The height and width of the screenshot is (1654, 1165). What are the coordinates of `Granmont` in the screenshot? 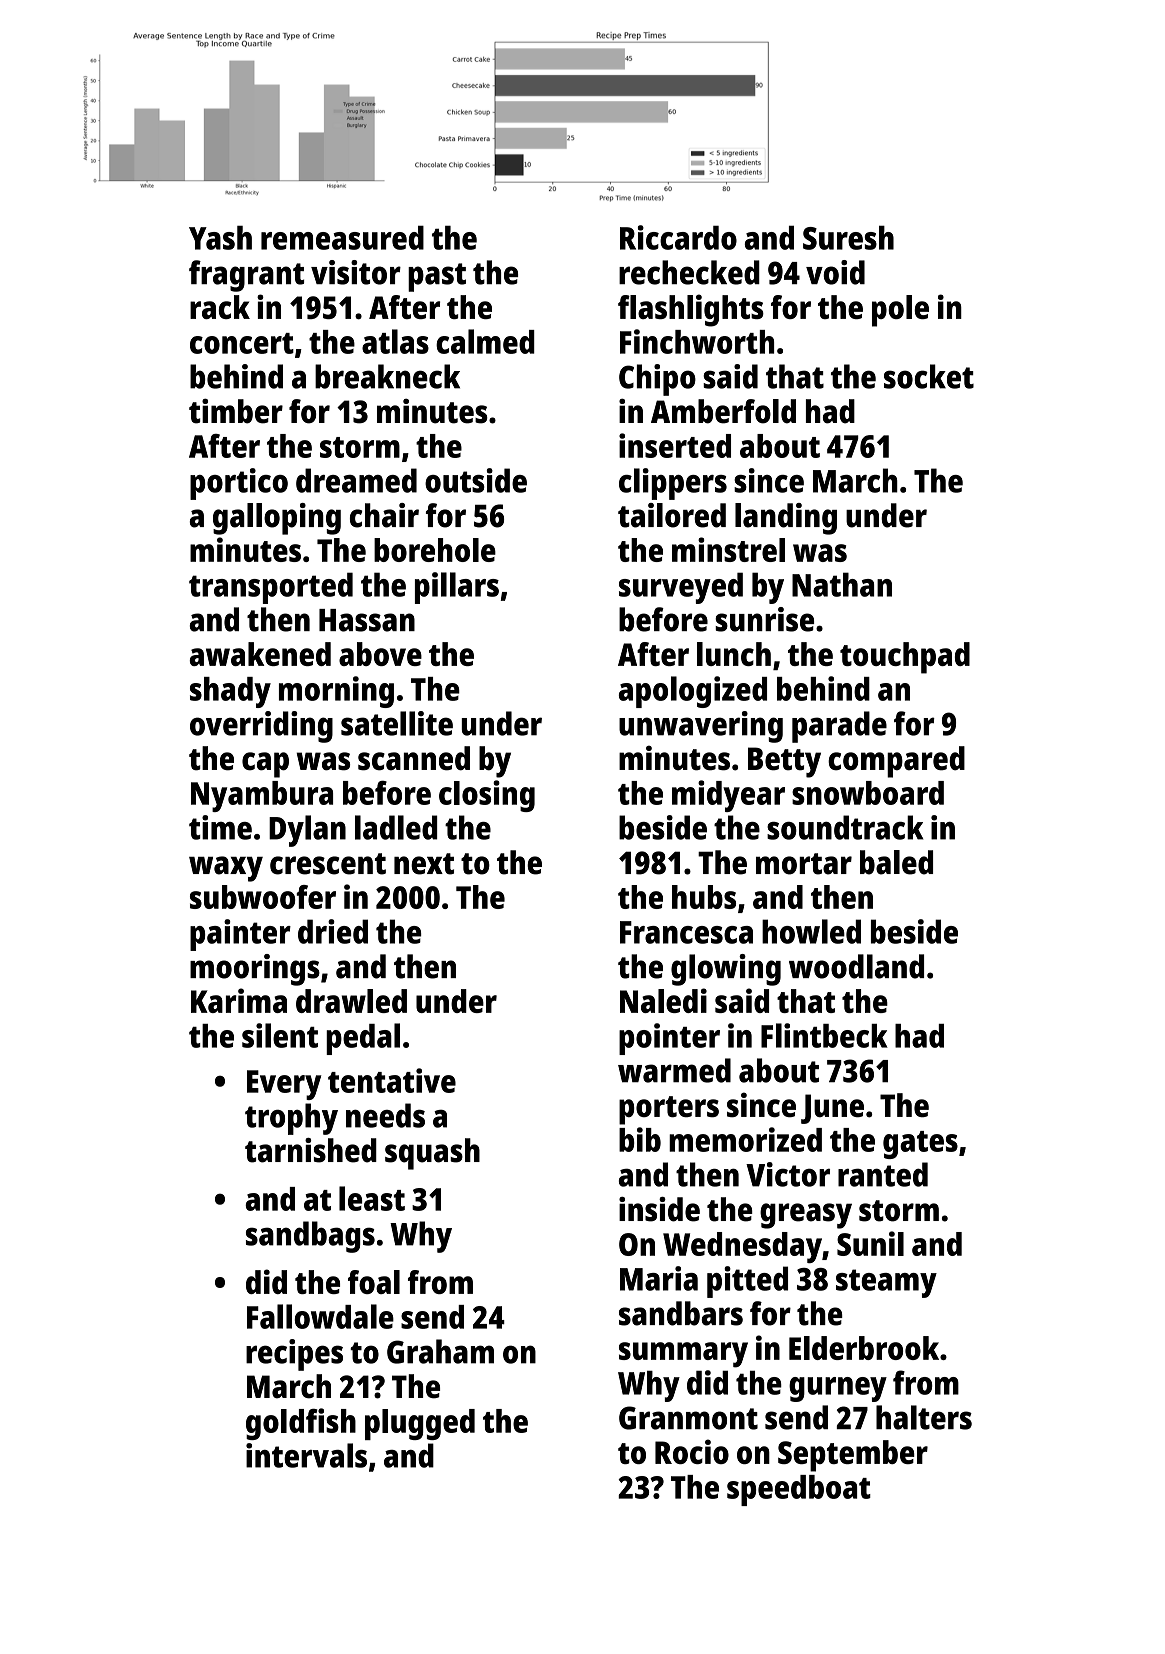 It's located at (688, 1418).
